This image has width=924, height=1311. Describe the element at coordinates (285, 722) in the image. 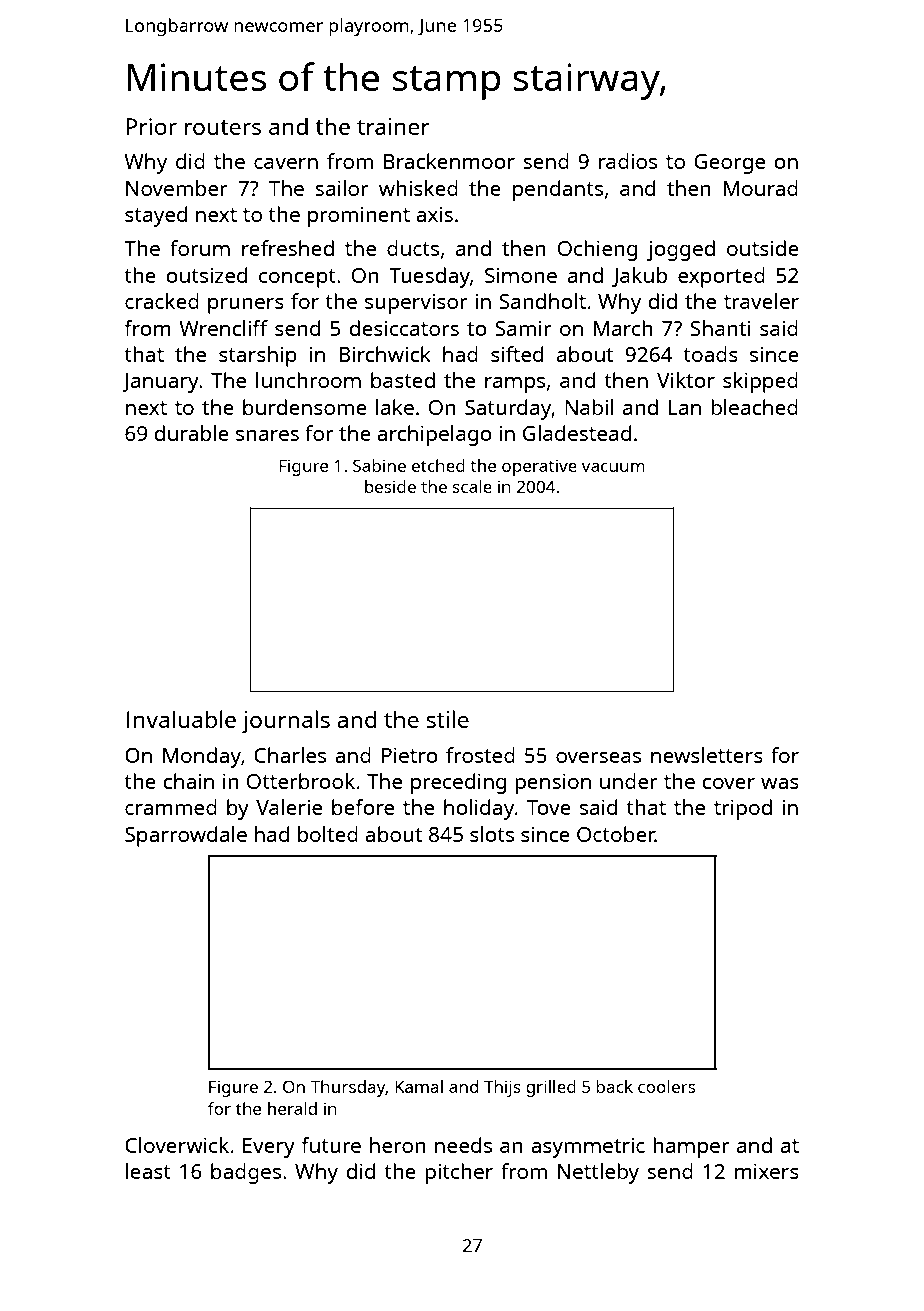

I see `journals` at that location.
